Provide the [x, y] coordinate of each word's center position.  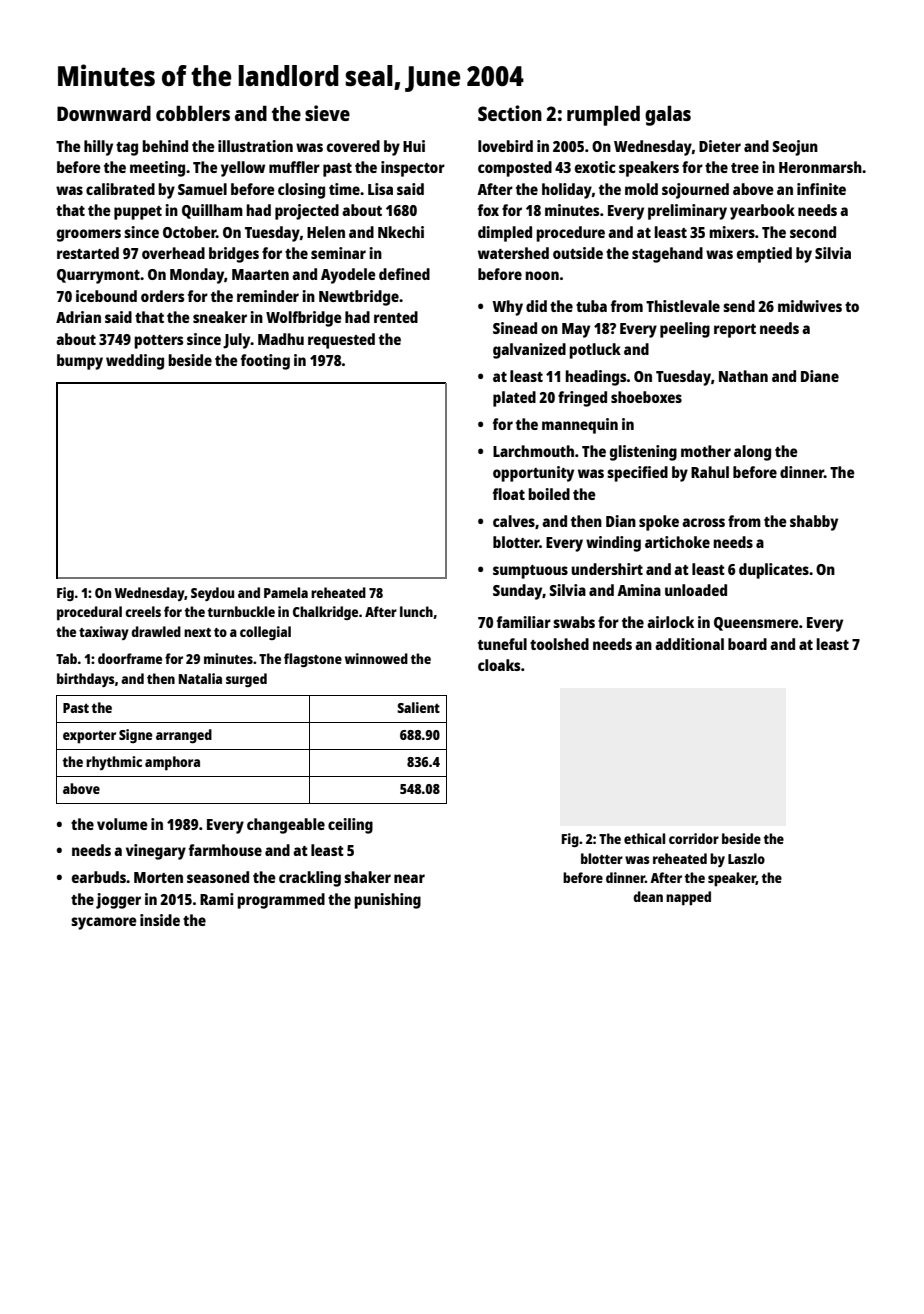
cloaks [499, 665]
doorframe [130, 658]
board [747, 644]
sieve [327, 113]
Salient [418, 707]
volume [122, 824]
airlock [670, 622]
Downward [104, 113]
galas [668, 115]
